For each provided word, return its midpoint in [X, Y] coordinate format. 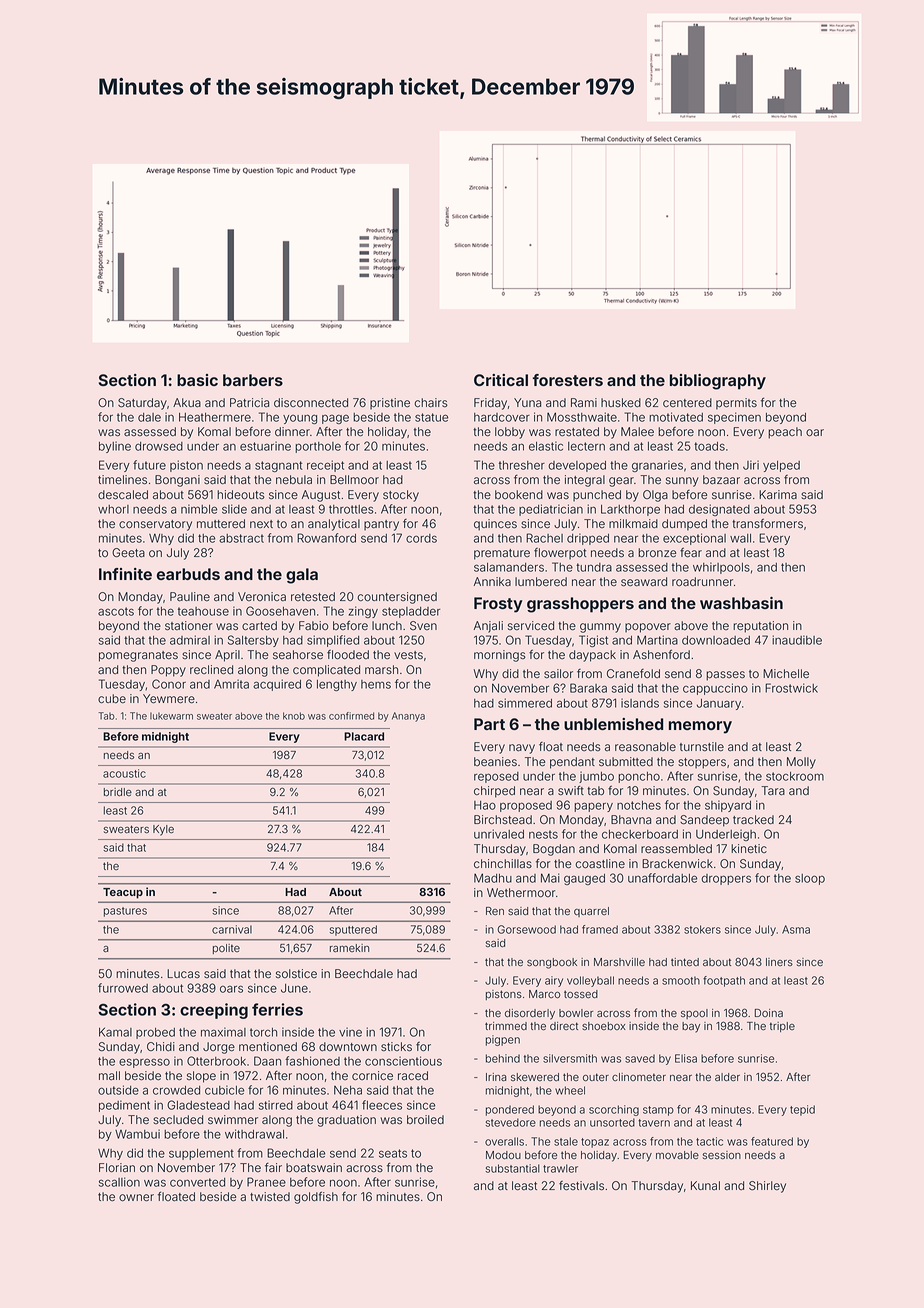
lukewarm [171, 716]
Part [489, 724]
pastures [125, 912]
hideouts [241, 495]
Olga [655, 496]
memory [700, 727]
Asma [796, 929]
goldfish [316, 1197]
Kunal [705, 1185]
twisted [270, 1197]
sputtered [353, 930]
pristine [390, 403]
